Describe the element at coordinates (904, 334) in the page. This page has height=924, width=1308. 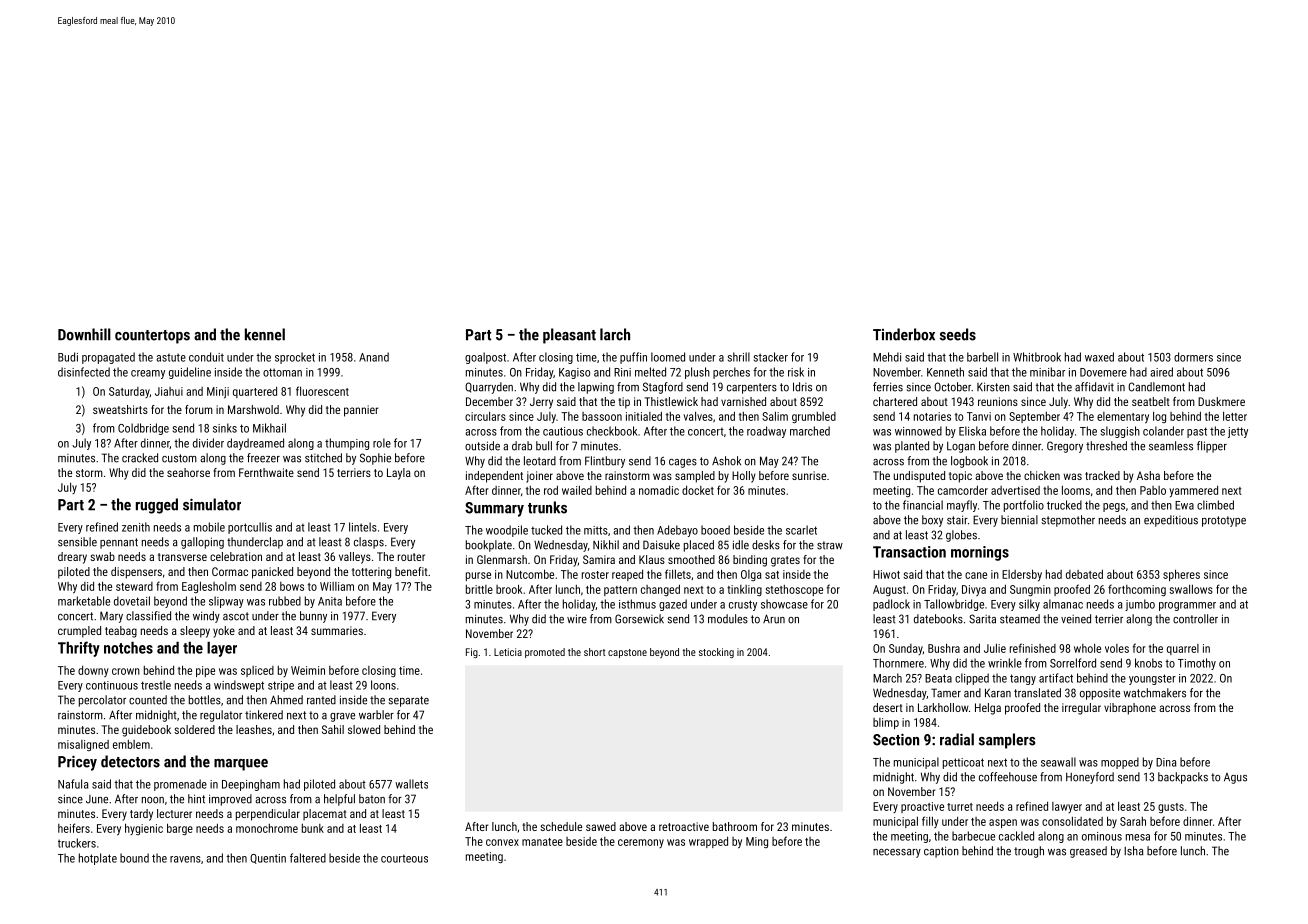
I see `Tinderbox` at that location.
